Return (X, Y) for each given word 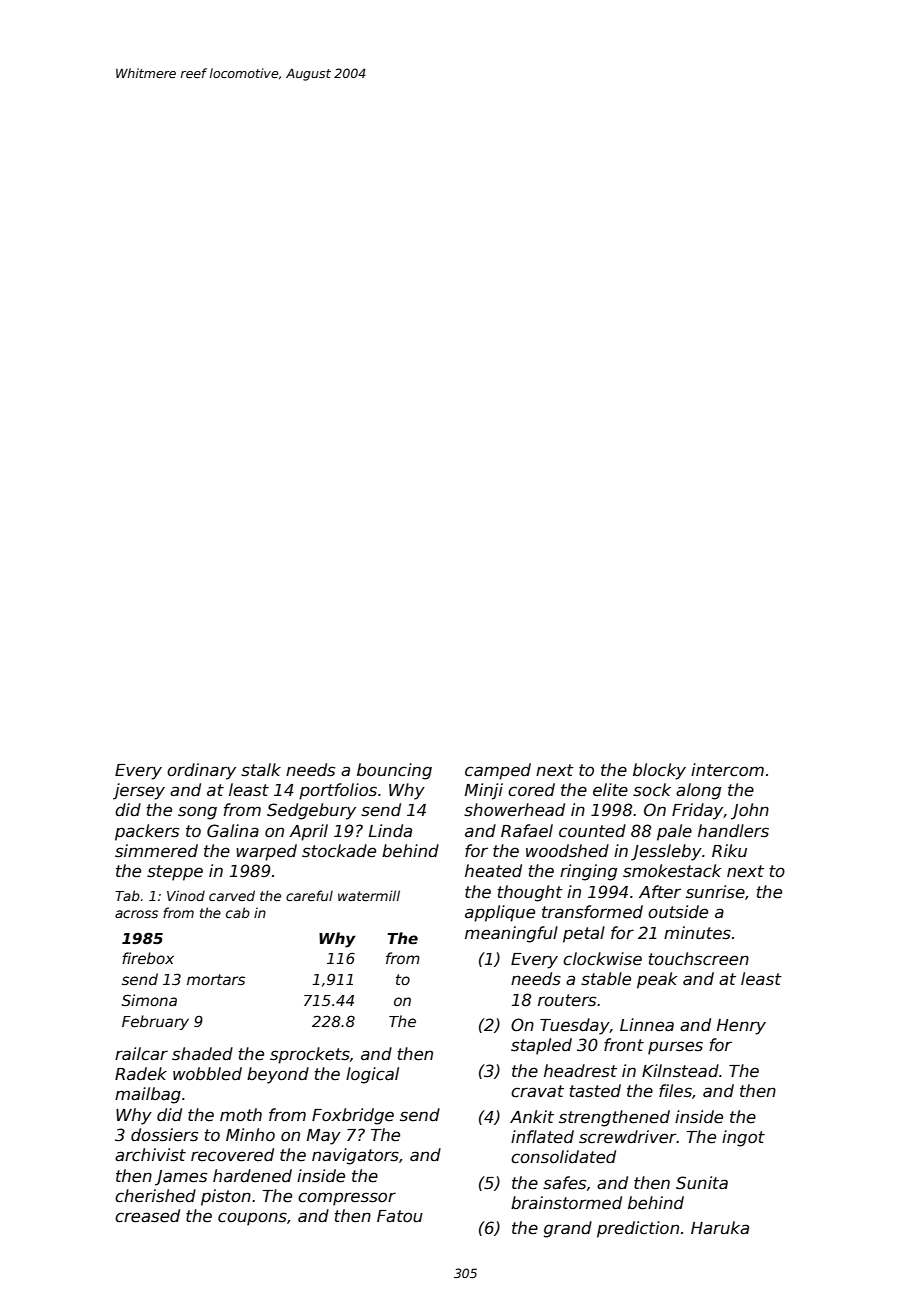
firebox (148, 958)
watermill (369, 895)
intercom (727, 770)
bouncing (394, 771)
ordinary (201, 771)
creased (147, 1216)
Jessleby (666, 852)
